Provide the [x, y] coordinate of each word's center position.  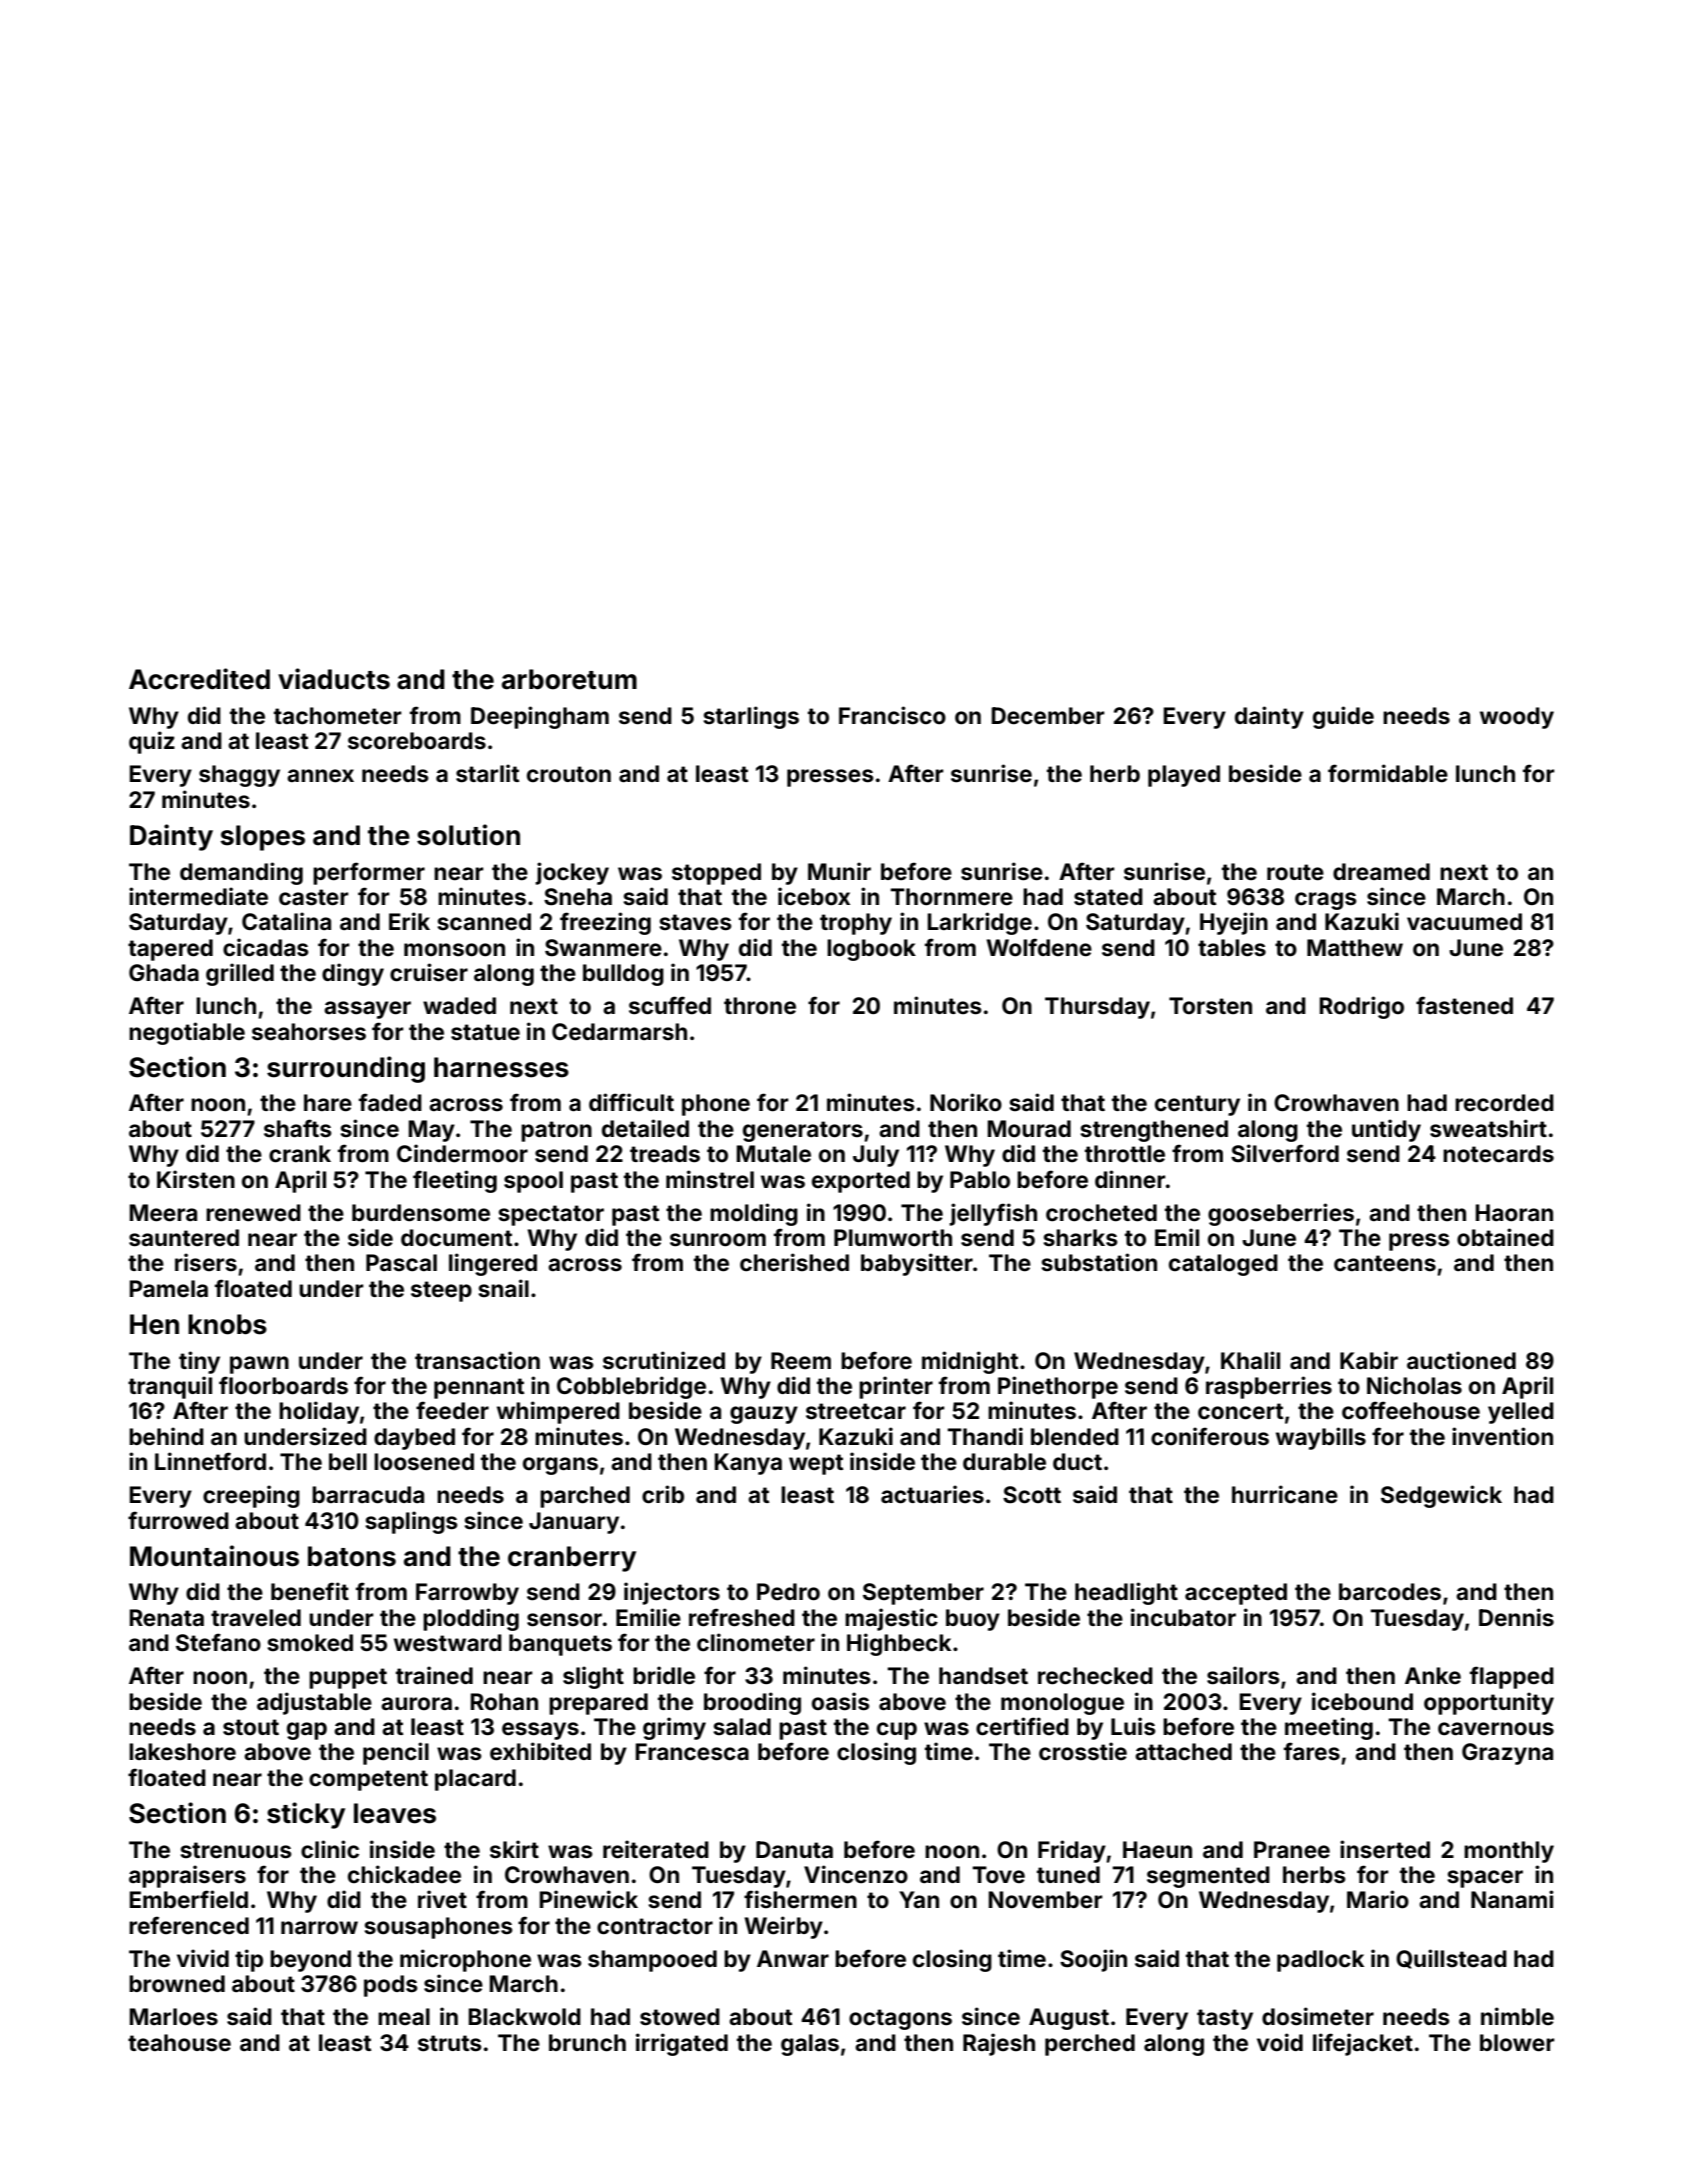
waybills [1321, 1438]
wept [816, 1464]
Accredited [199, 679]
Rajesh [999, 2044]
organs [560, 1466]
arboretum [569, 679]
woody [1517, 718]
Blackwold [524, 2017]
